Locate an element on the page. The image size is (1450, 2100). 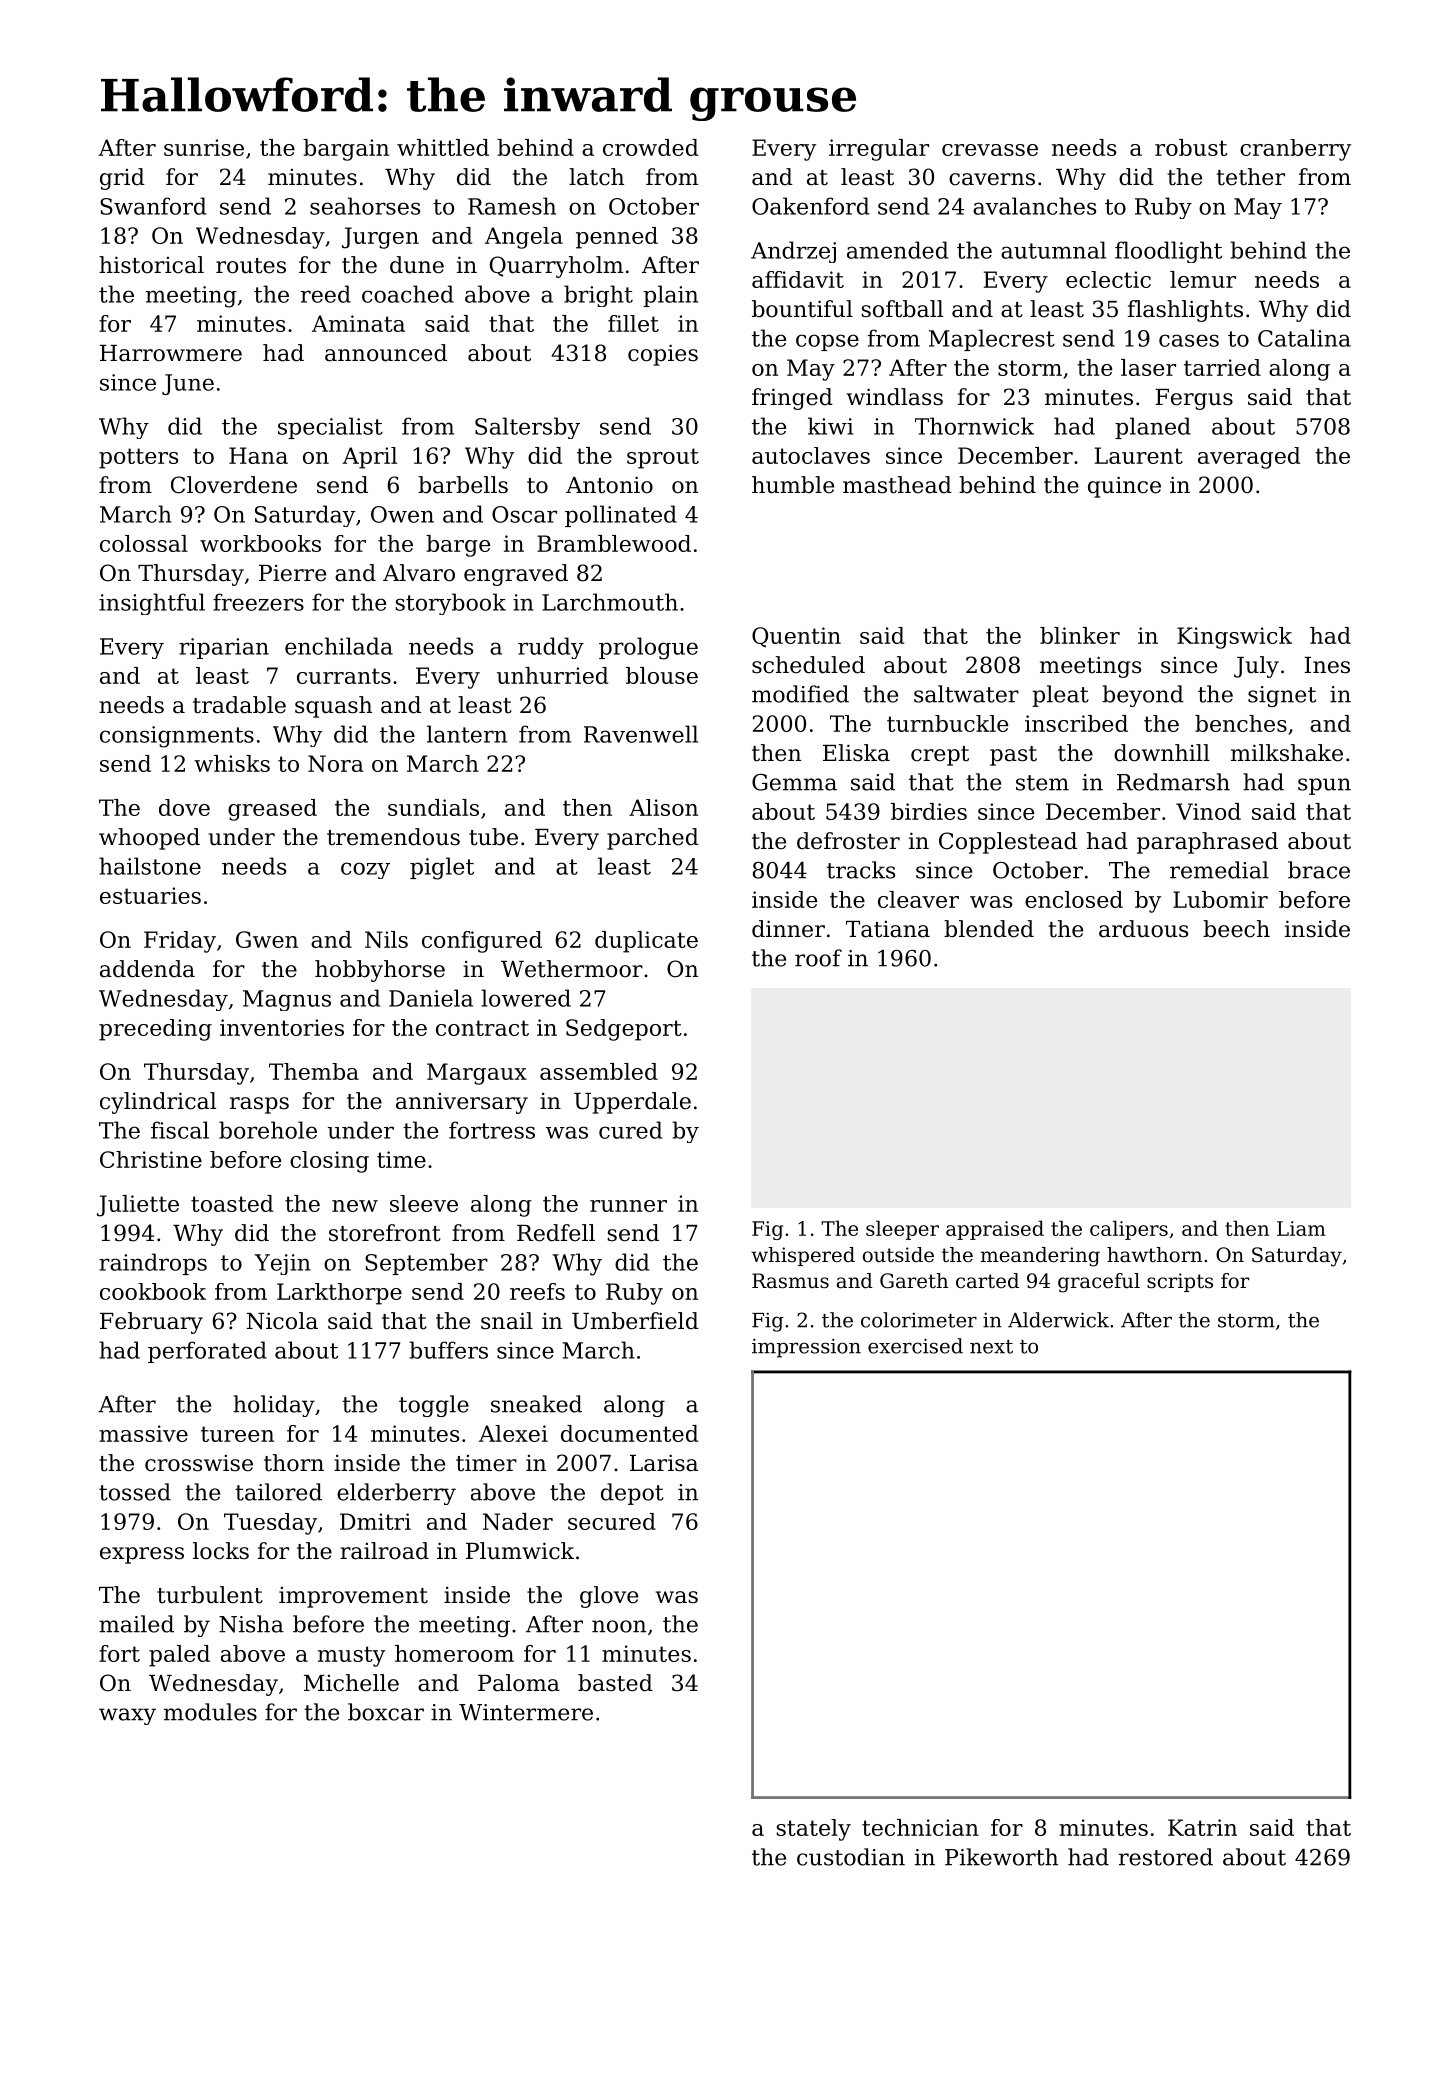
mailed is located at coordinates (136, 1624).
